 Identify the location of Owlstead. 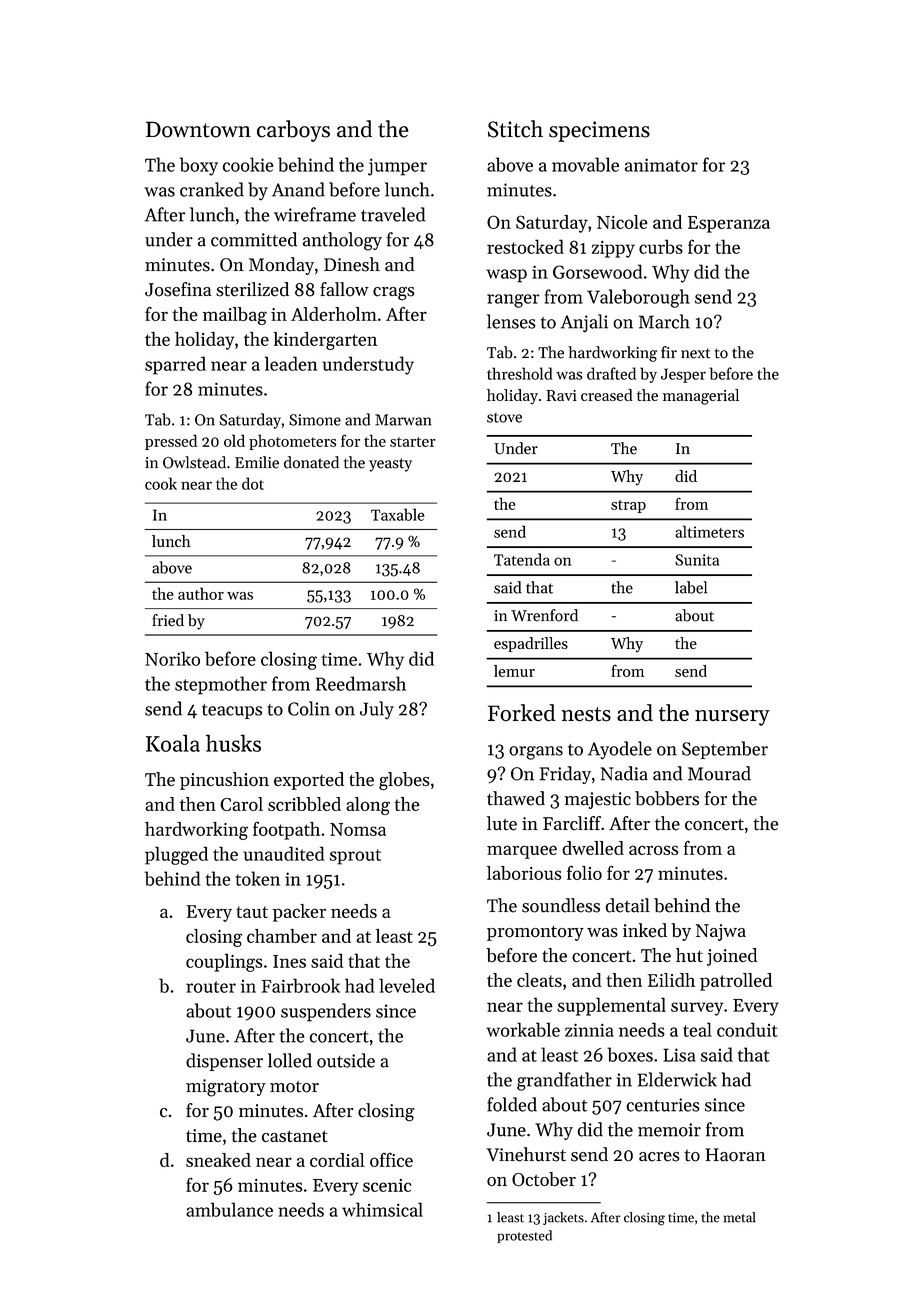
(194, 462).
